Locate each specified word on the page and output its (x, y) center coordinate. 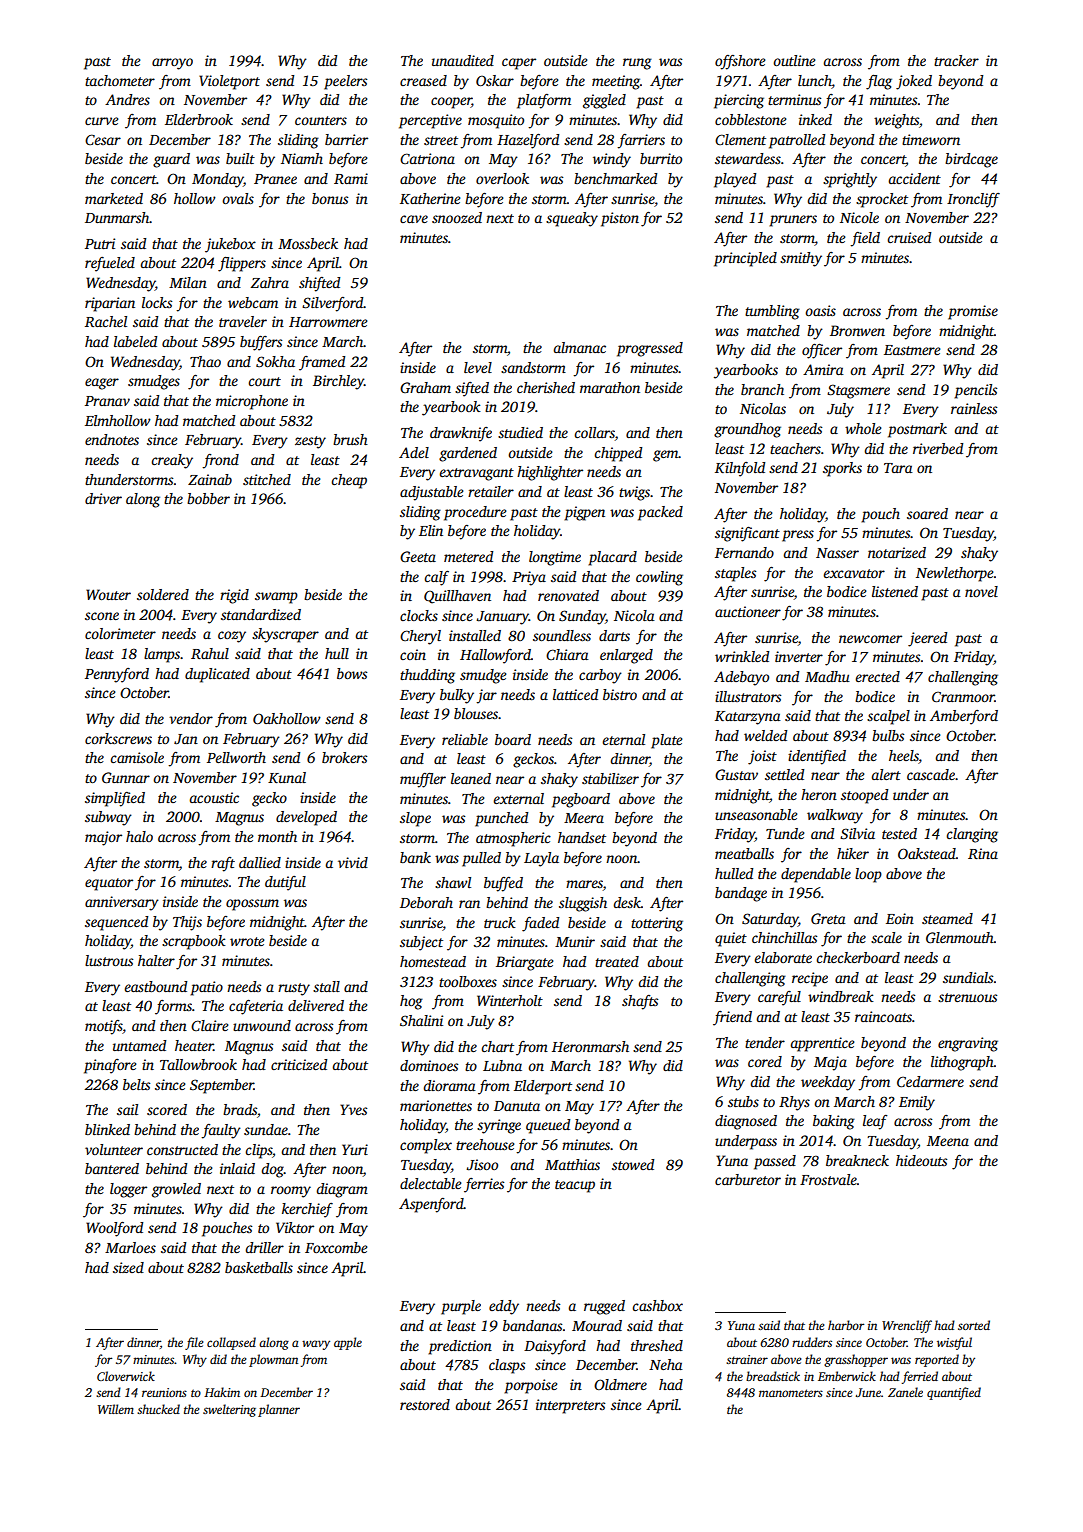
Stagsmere (858, 391)
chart (497, 1046)
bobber (208, 498)
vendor (191, 718)
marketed (114, 198)
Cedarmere (930, 1081)
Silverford (333, 304)
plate (667, 741)
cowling (659, 578)
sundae (266, 1129)
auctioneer (748, 611)
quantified (954, 1393)
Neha (666, 1364)
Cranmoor (963, 696)
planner (279, 1410)
